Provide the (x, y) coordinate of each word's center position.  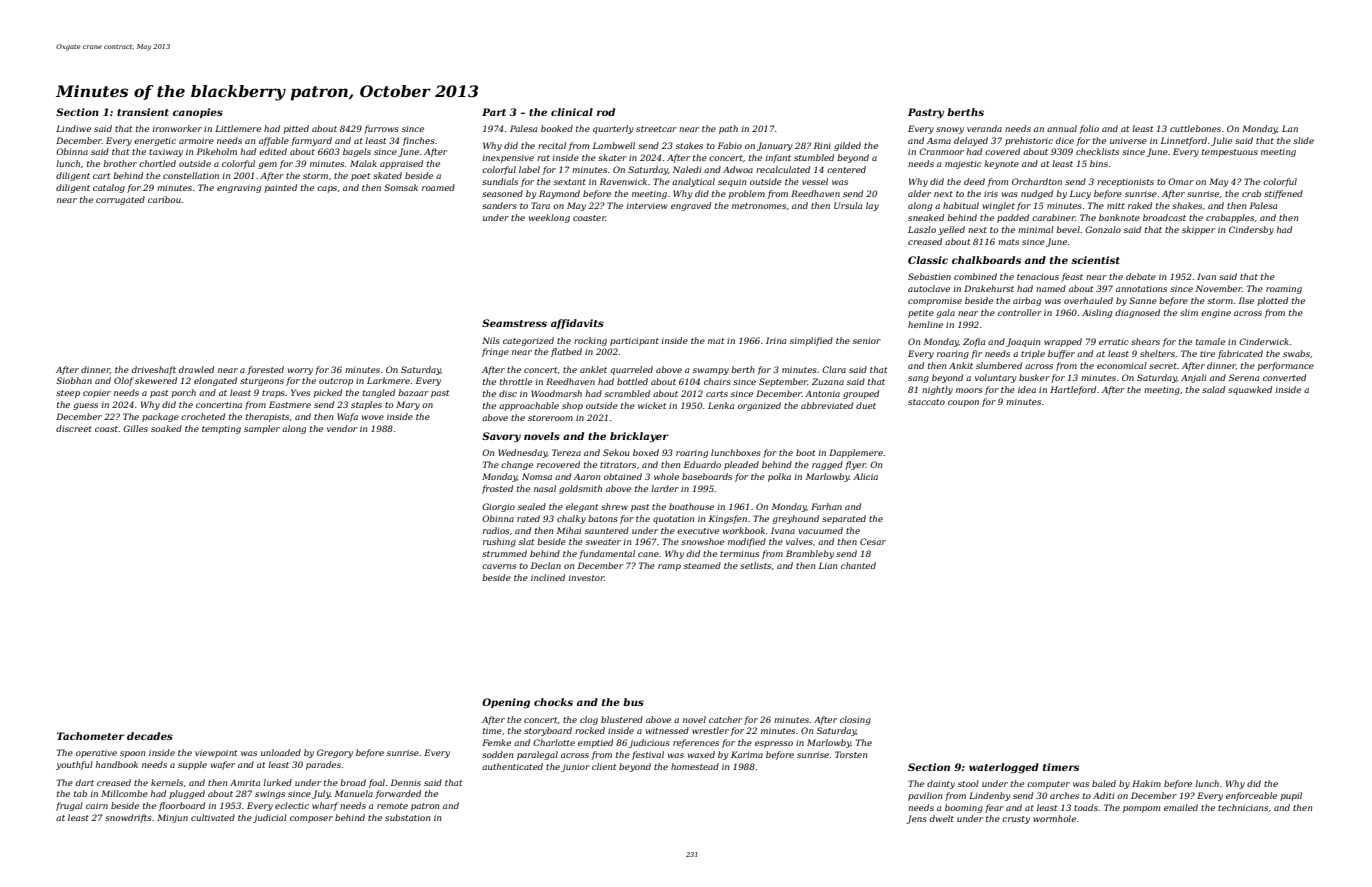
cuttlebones (1195, 128)
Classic (928, 260)
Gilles (135, 428)
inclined (548, 577)
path (728, 129)
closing (855, 720)
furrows (381, 129)
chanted (858, 565)
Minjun (172, 818)
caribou (164, 199)
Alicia (865, 476)
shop (572, 406)
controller (1020, 312)
